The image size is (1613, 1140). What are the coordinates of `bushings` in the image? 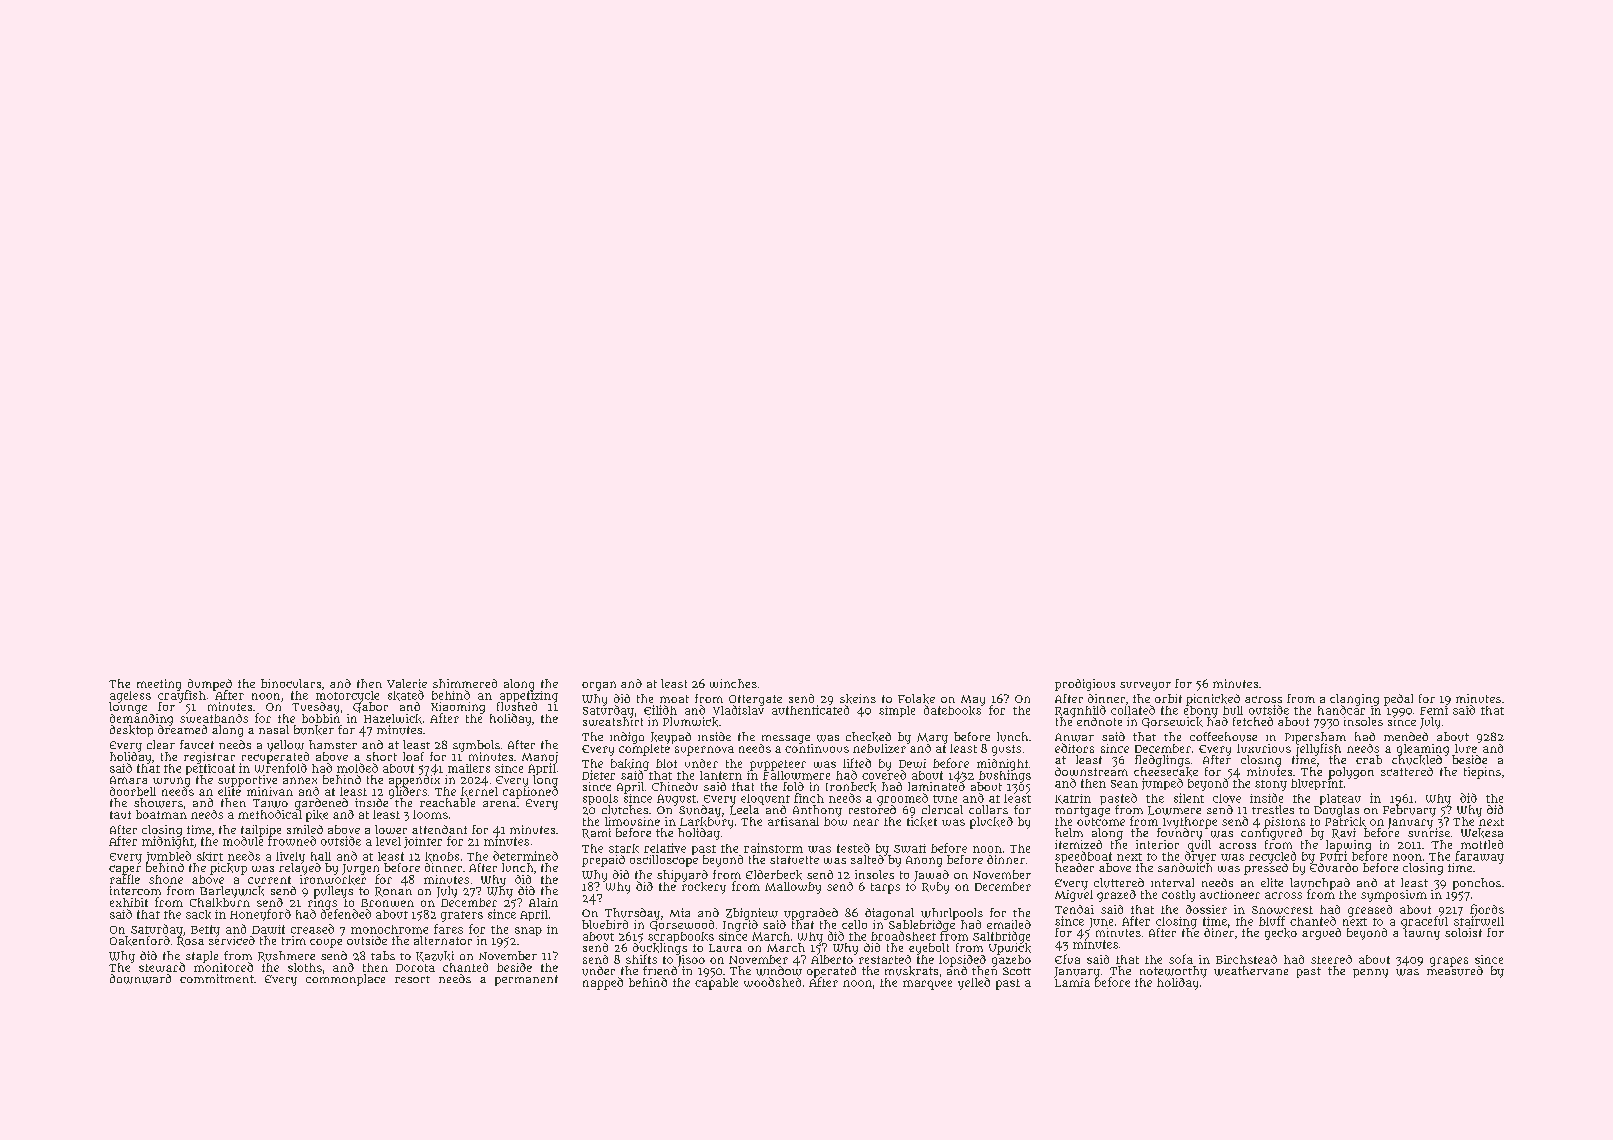 It's located at (1005, 776).
